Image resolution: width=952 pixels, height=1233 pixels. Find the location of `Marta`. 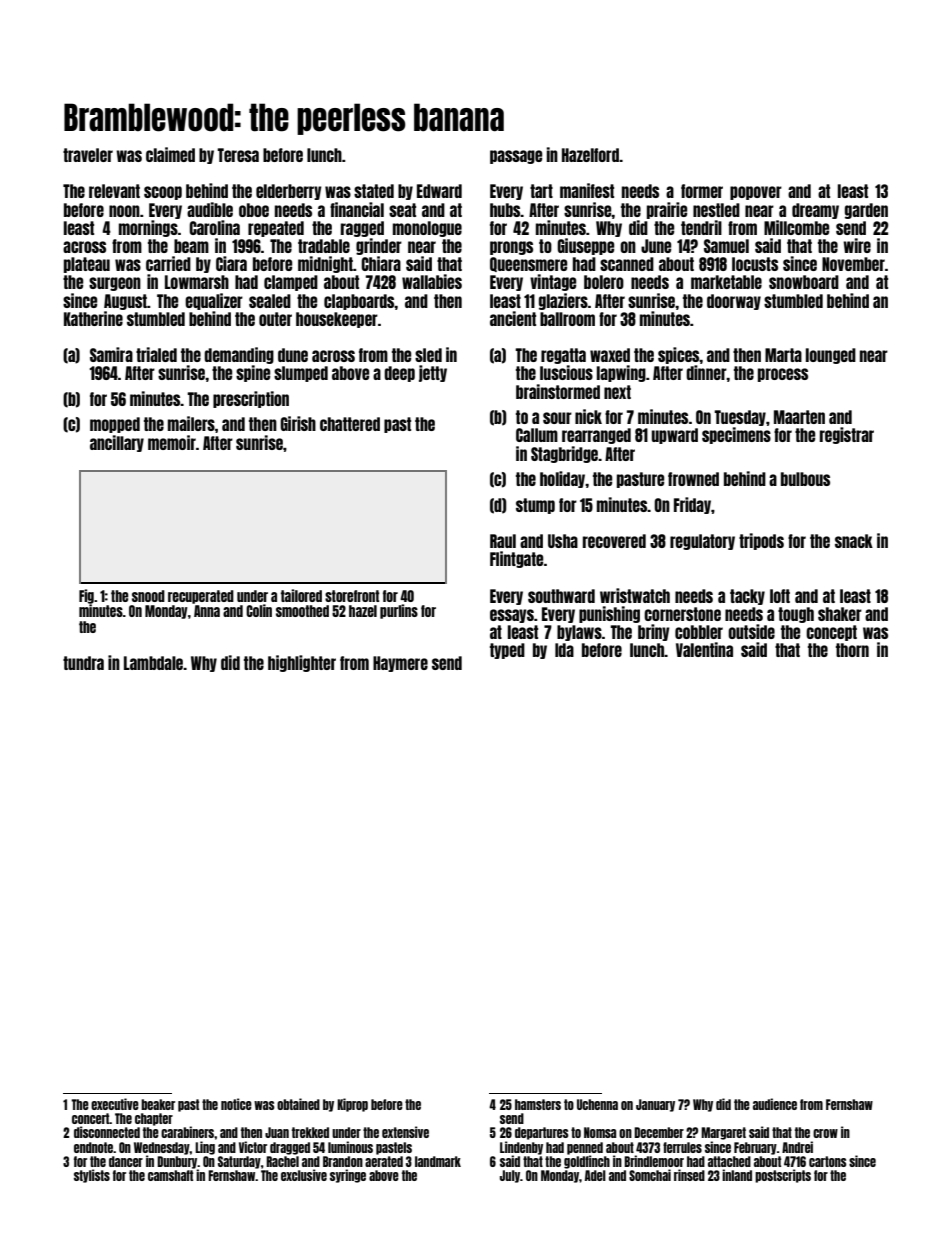

Marta is located at coordinates (783, 355).
